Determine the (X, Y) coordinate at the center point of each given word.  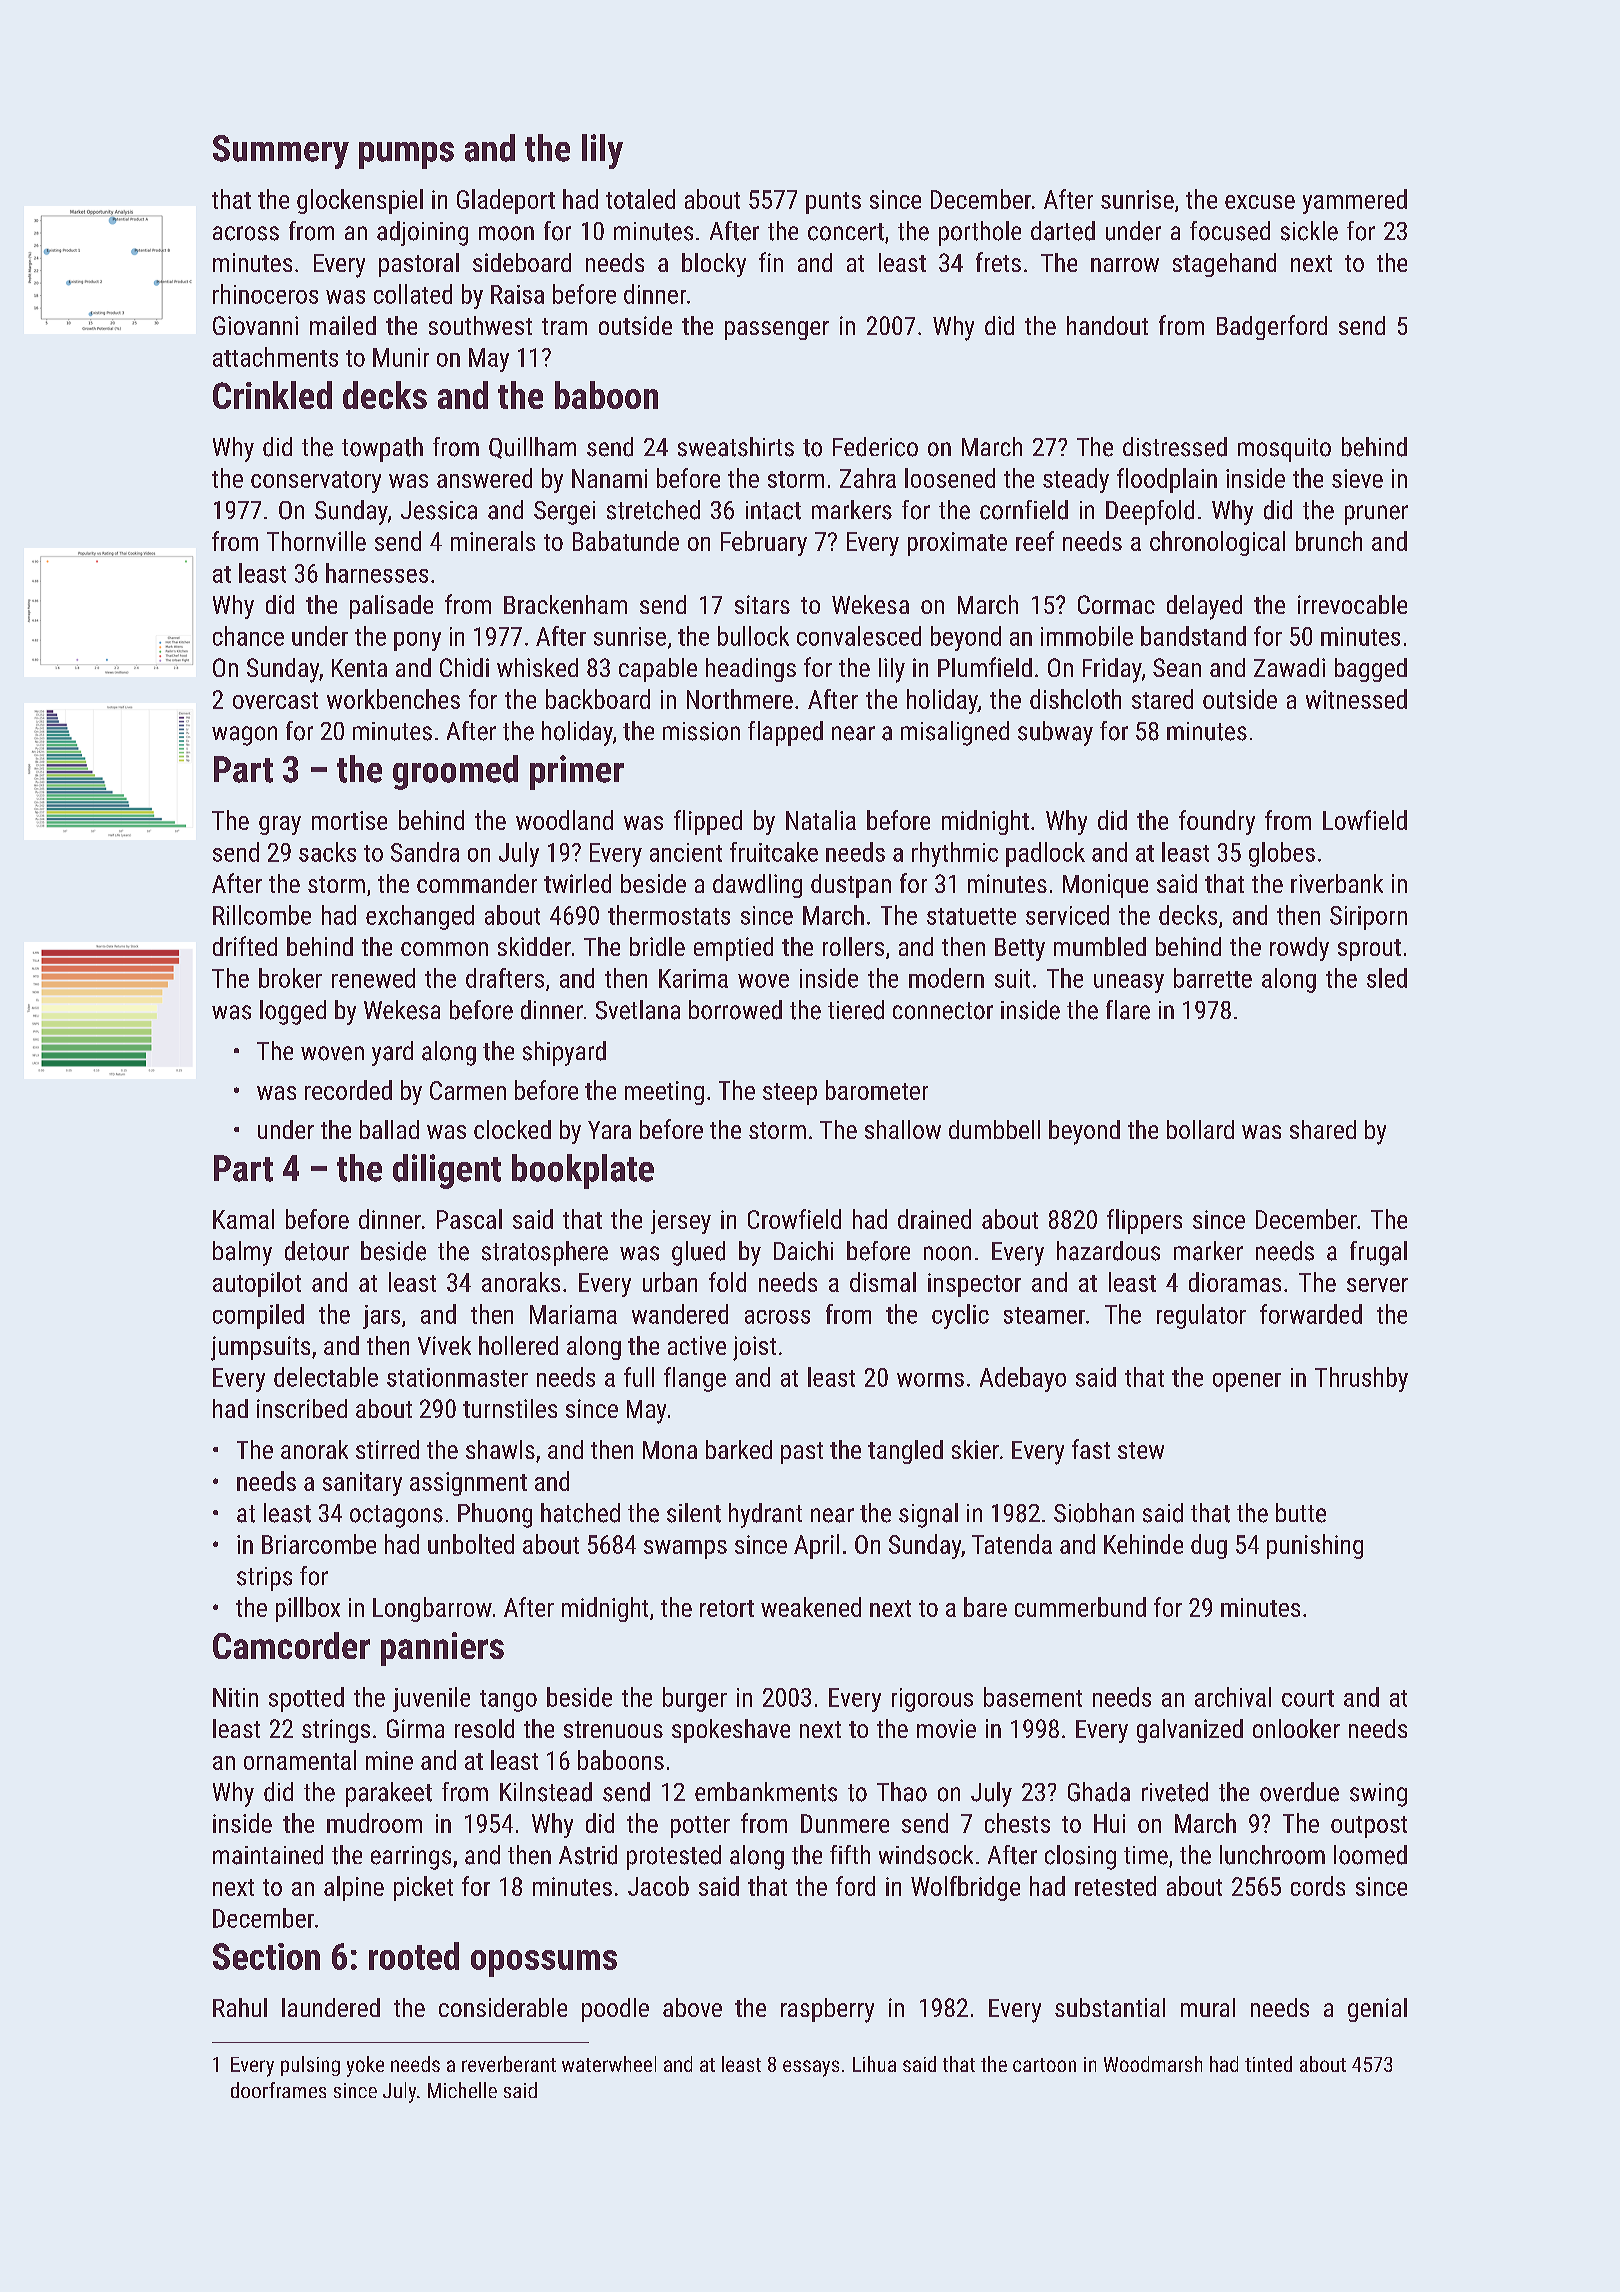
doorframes (278, 2090)
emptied (733, 949)
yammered (1355, 201)
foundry (1217, 822)
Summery (281, 152)
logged (293, 1012)
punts (833, 203)
